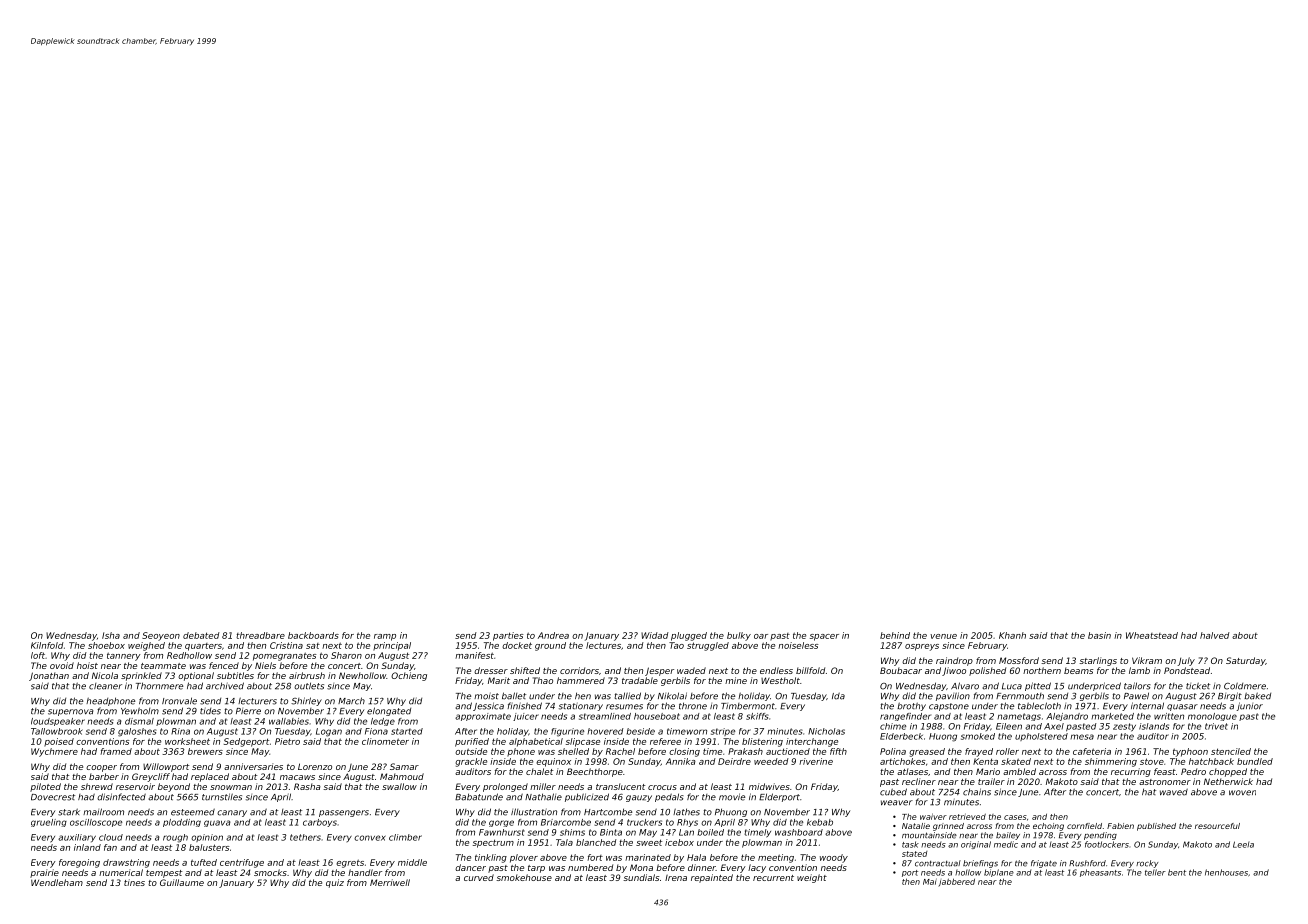 Image resolution: width=1308 pixels, height=924 pixels. Describe the element at coordinates (1039, 706) in the screenshot. I see `tablecloth` at that location.
